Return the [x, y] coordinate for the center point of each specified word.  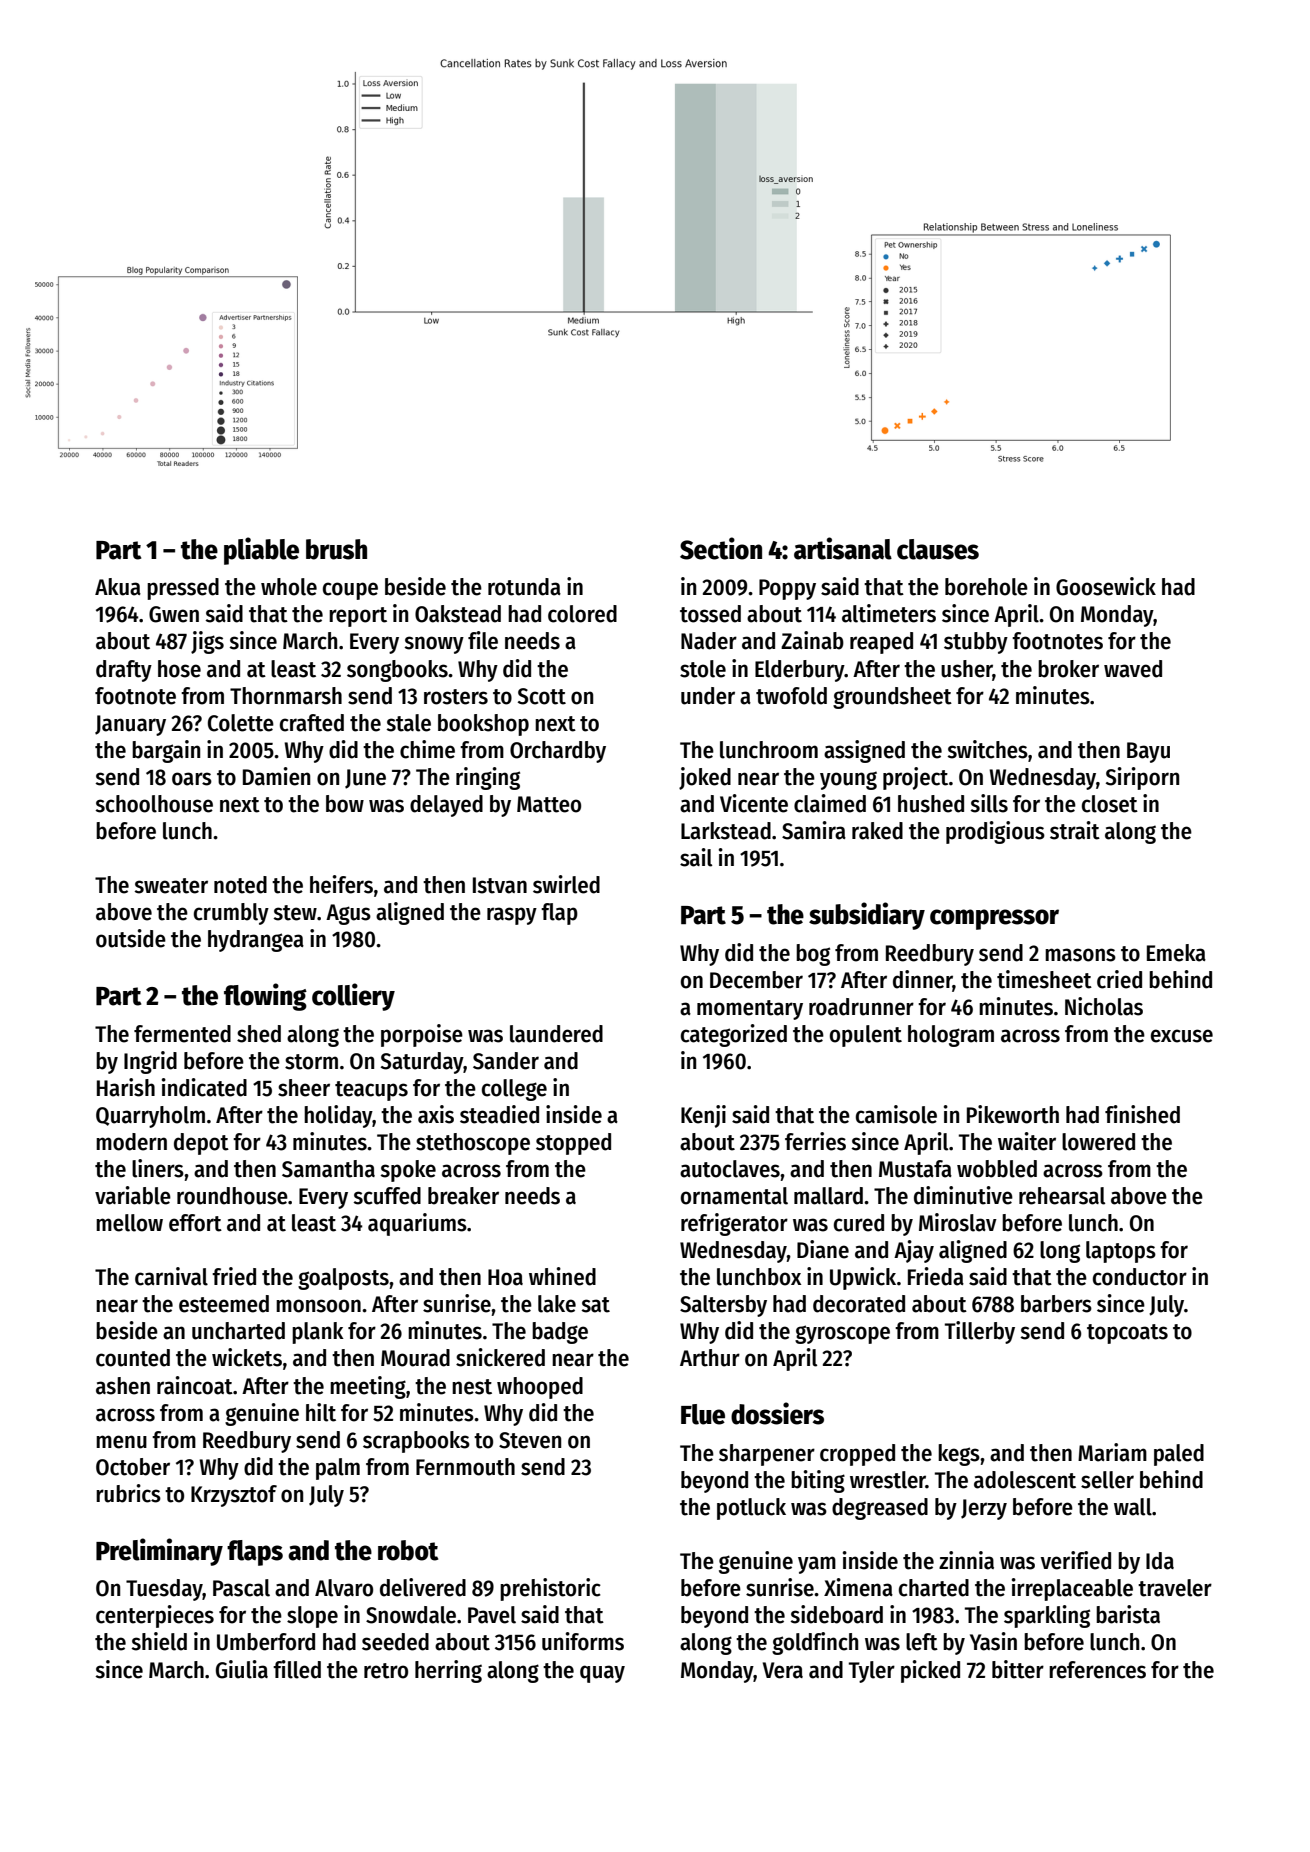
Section [721, 548]
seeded [395, 1642]
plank [318, 1333]
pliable [261, 551]
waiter [1027, 1141]
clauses [938, 549]
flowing [265, 997]
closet [1110, 804]
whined [562, 1276]
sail [696, 857]
